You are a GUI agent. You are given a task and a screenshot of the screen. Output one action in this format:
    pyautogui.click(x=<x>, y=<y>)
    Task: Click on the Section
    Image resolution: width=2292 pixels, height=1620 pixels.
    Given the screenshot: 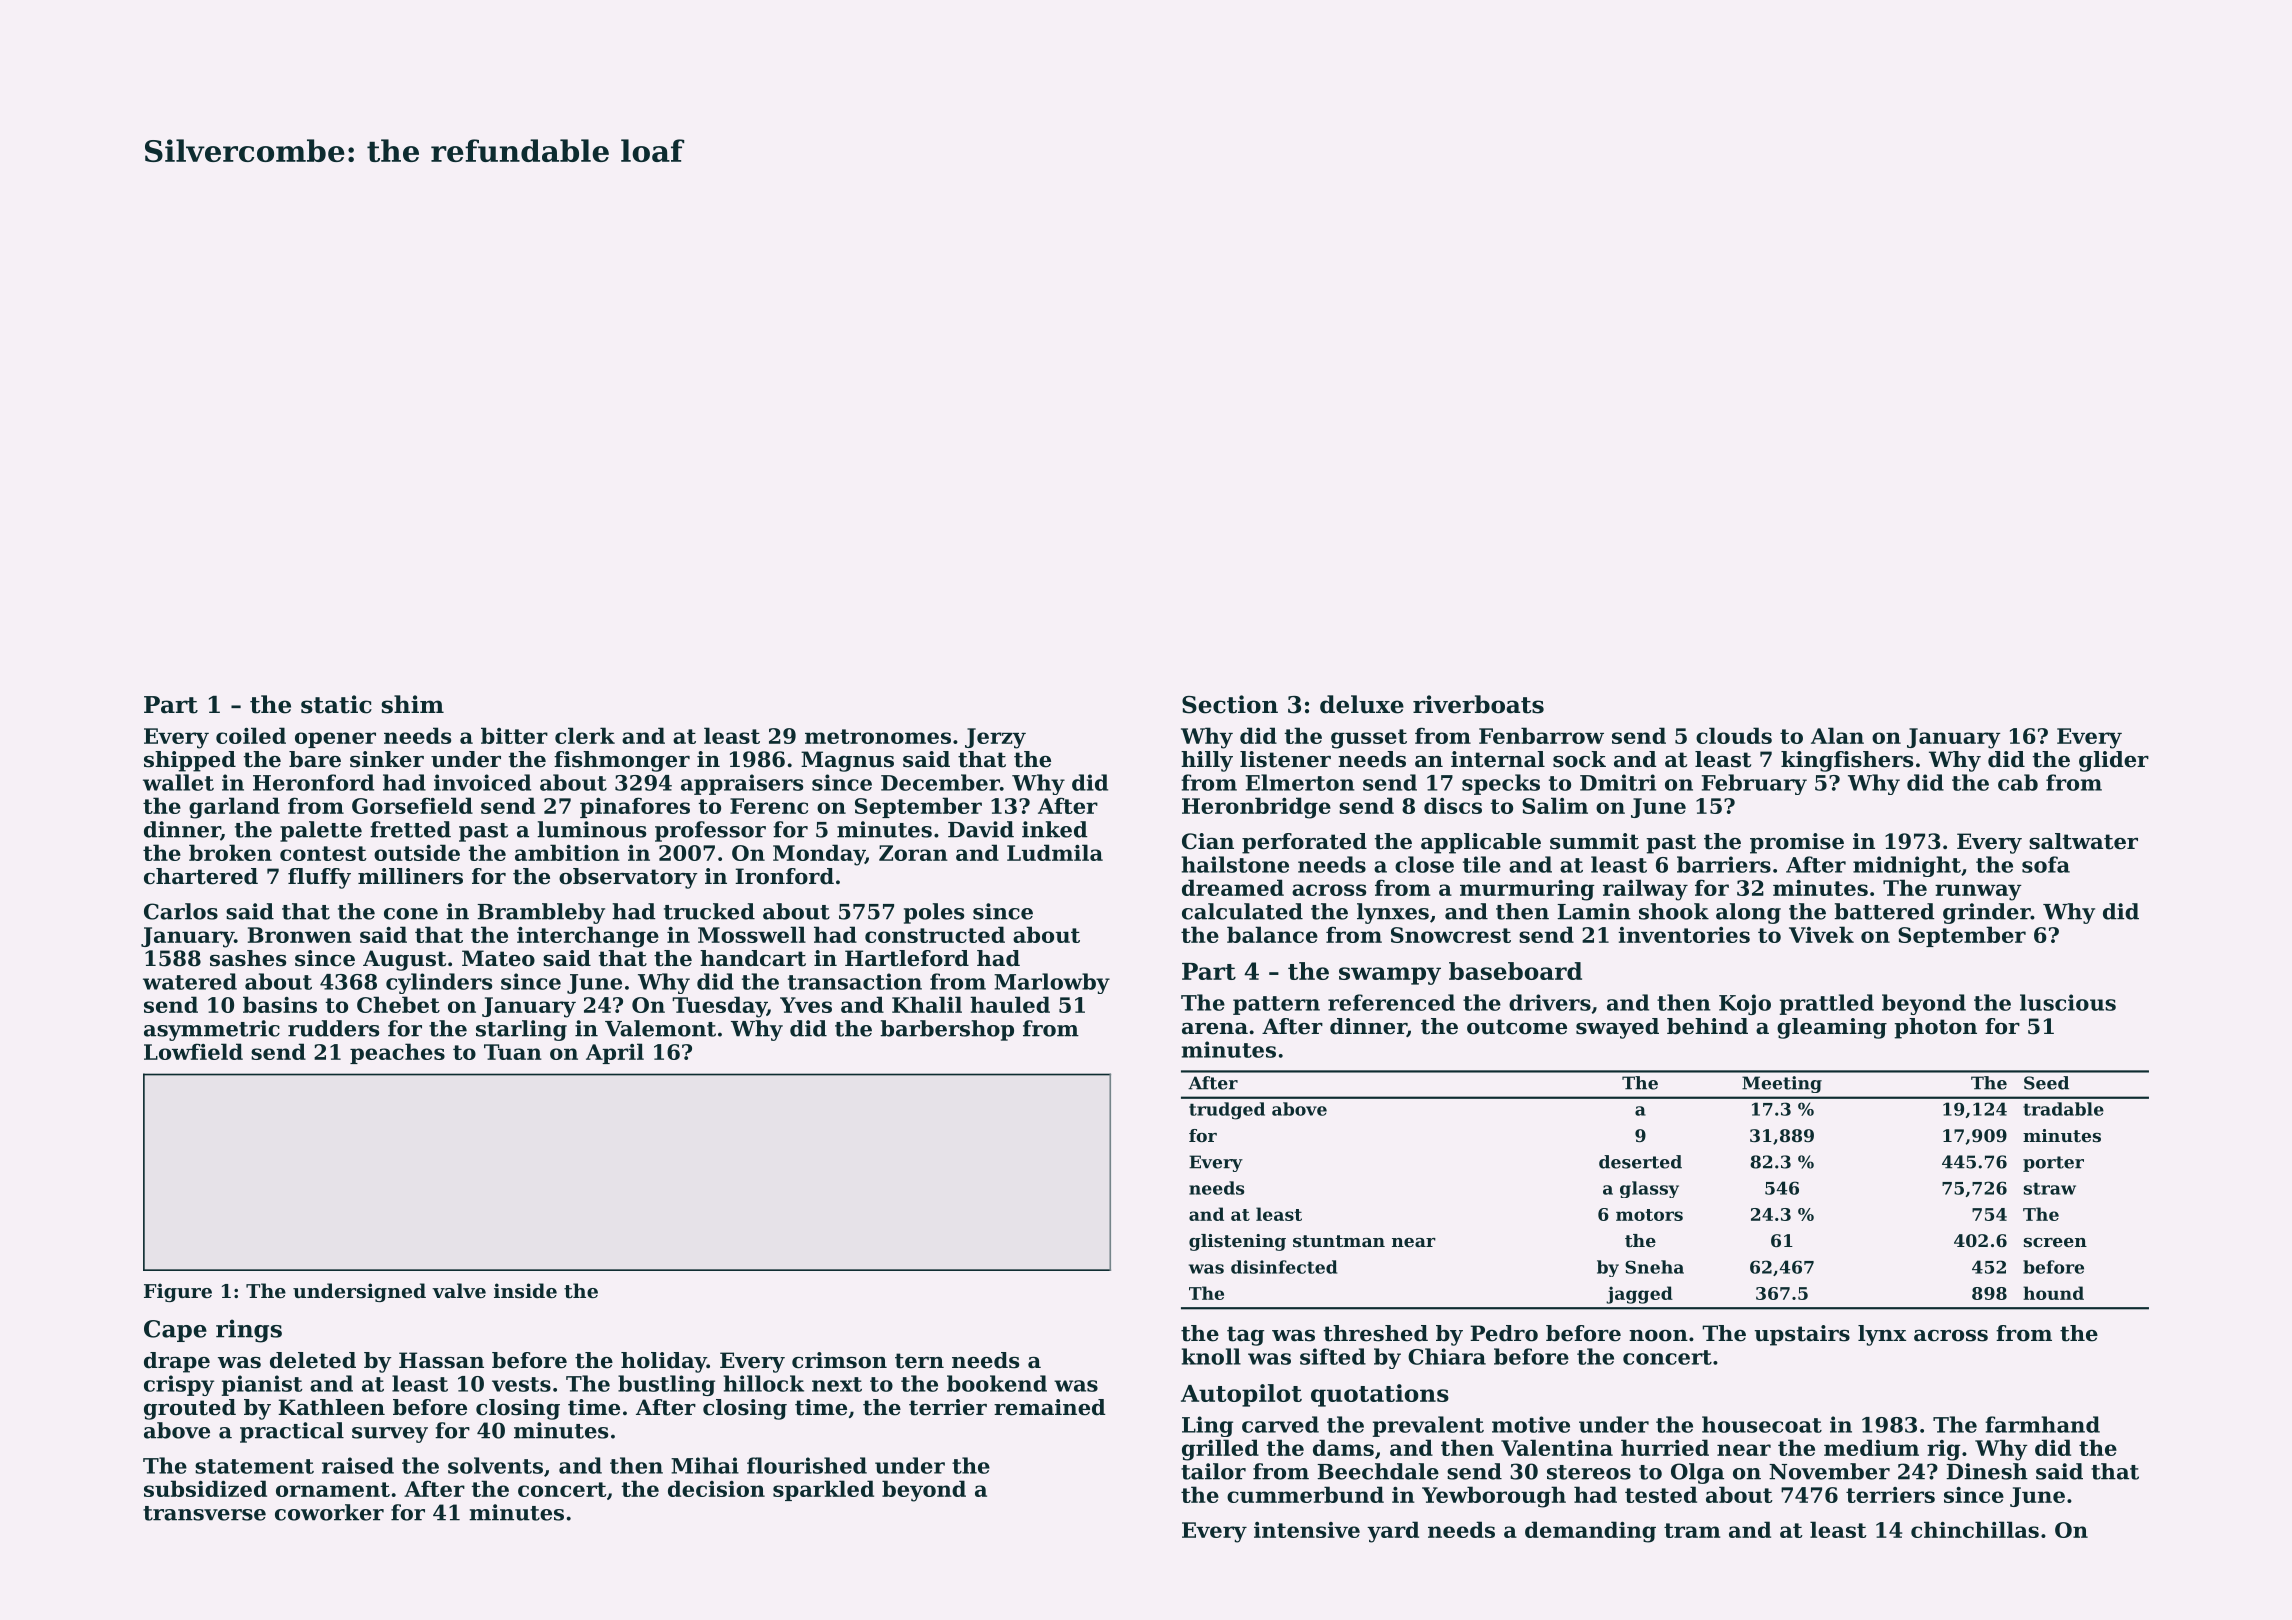 What is the action you would take?
    pyautogui.click(x=1230, y=704)
